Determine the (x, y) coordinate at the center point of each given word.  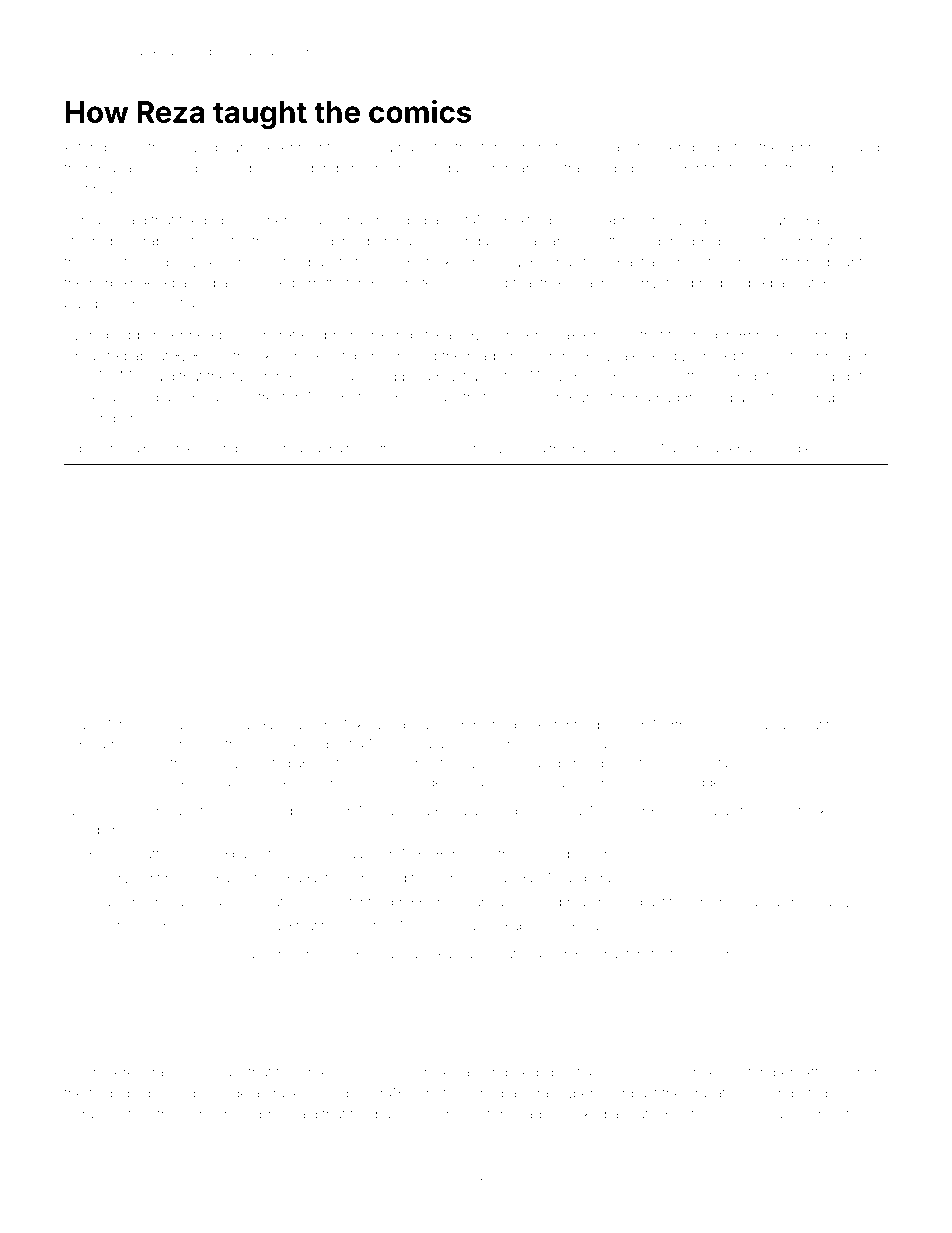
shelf (212, 448)
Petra (563, 168)
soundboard (212, 147)
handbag (598, 450)
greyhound (724, 903)
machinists (612, 926)
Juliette (110, 926)
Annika (828, 355)
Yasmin (746, 220)
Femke (109, 854)
